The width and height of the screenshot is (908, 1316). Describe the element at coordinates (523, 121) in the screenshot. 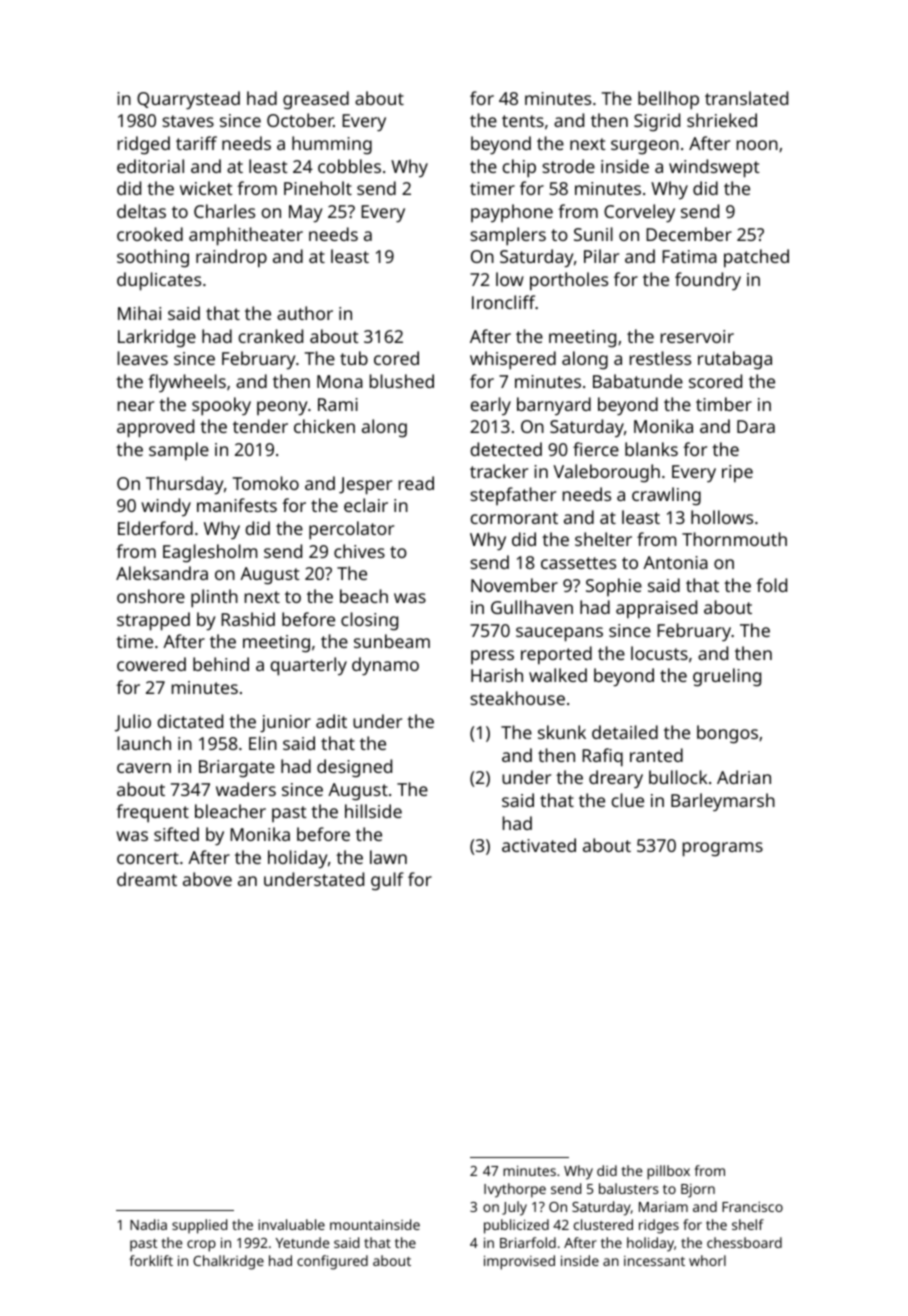

I see `tents` at that location.
